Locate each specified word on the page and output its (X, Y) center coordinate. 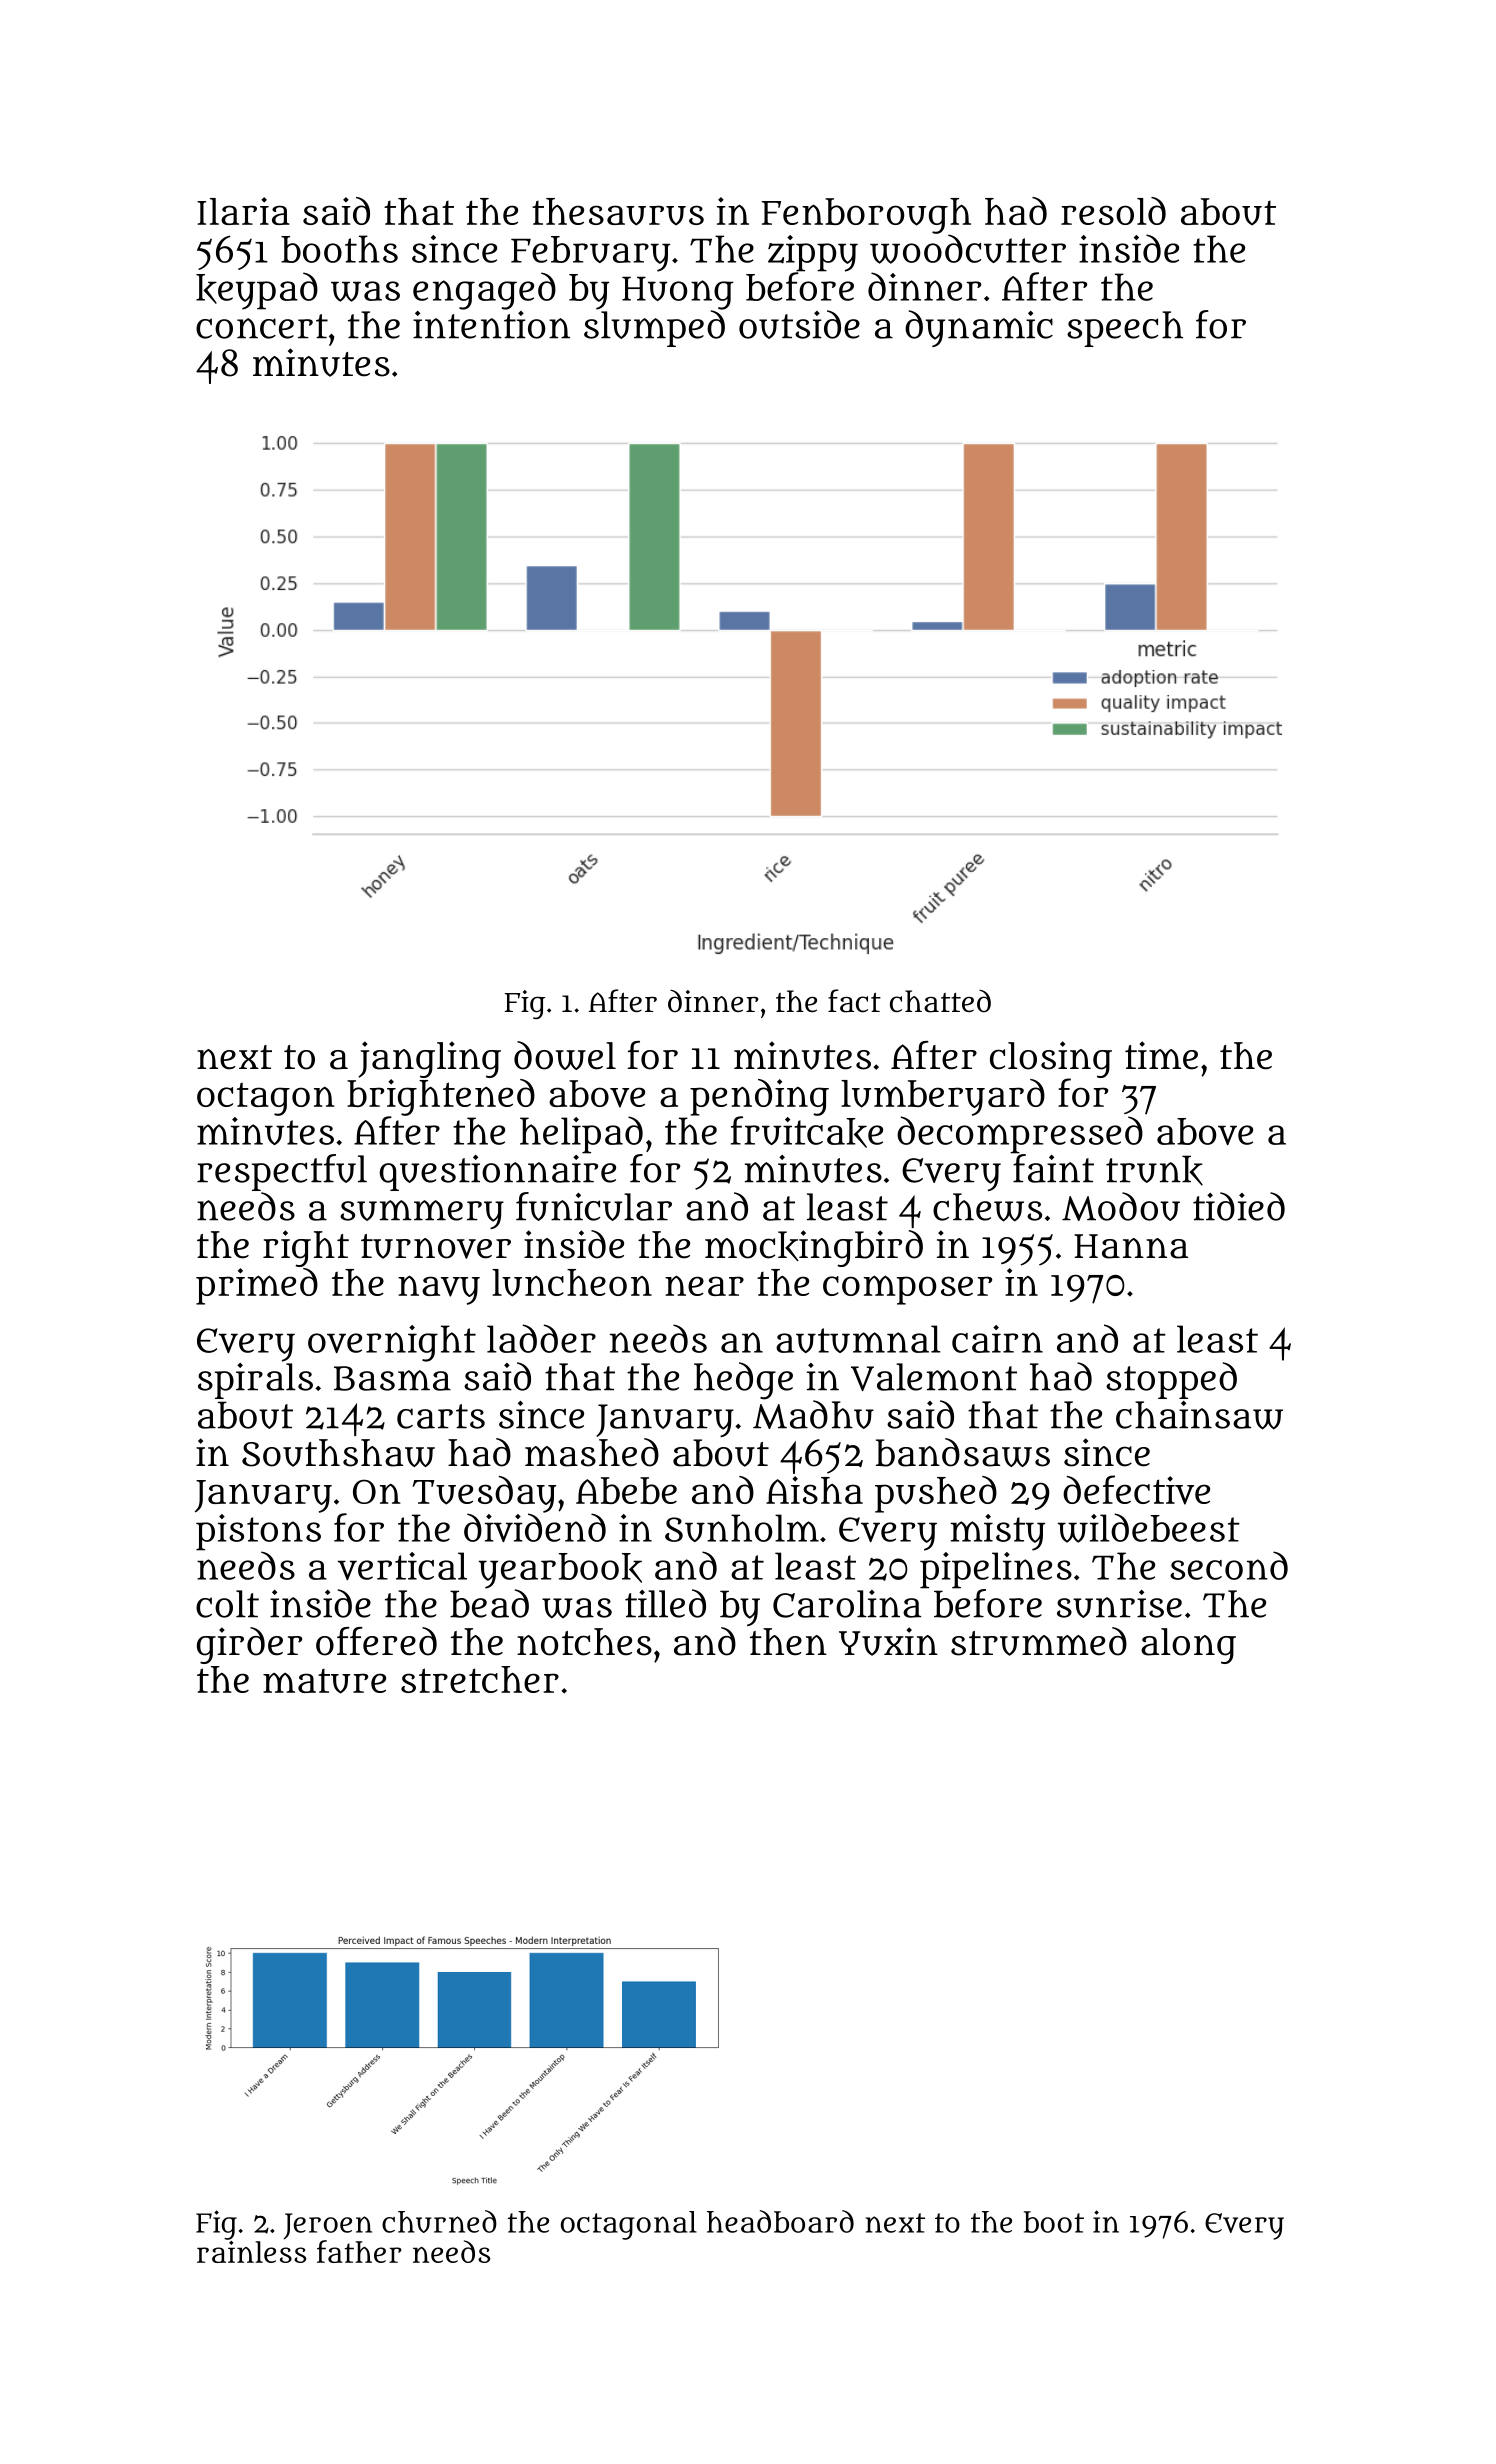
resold (1113, 211)
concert (262, 326)
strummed (1039, 1641)
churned (439, 2221)
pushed (936, 1494)
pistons (258, 1532)
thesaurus (618, 212)
